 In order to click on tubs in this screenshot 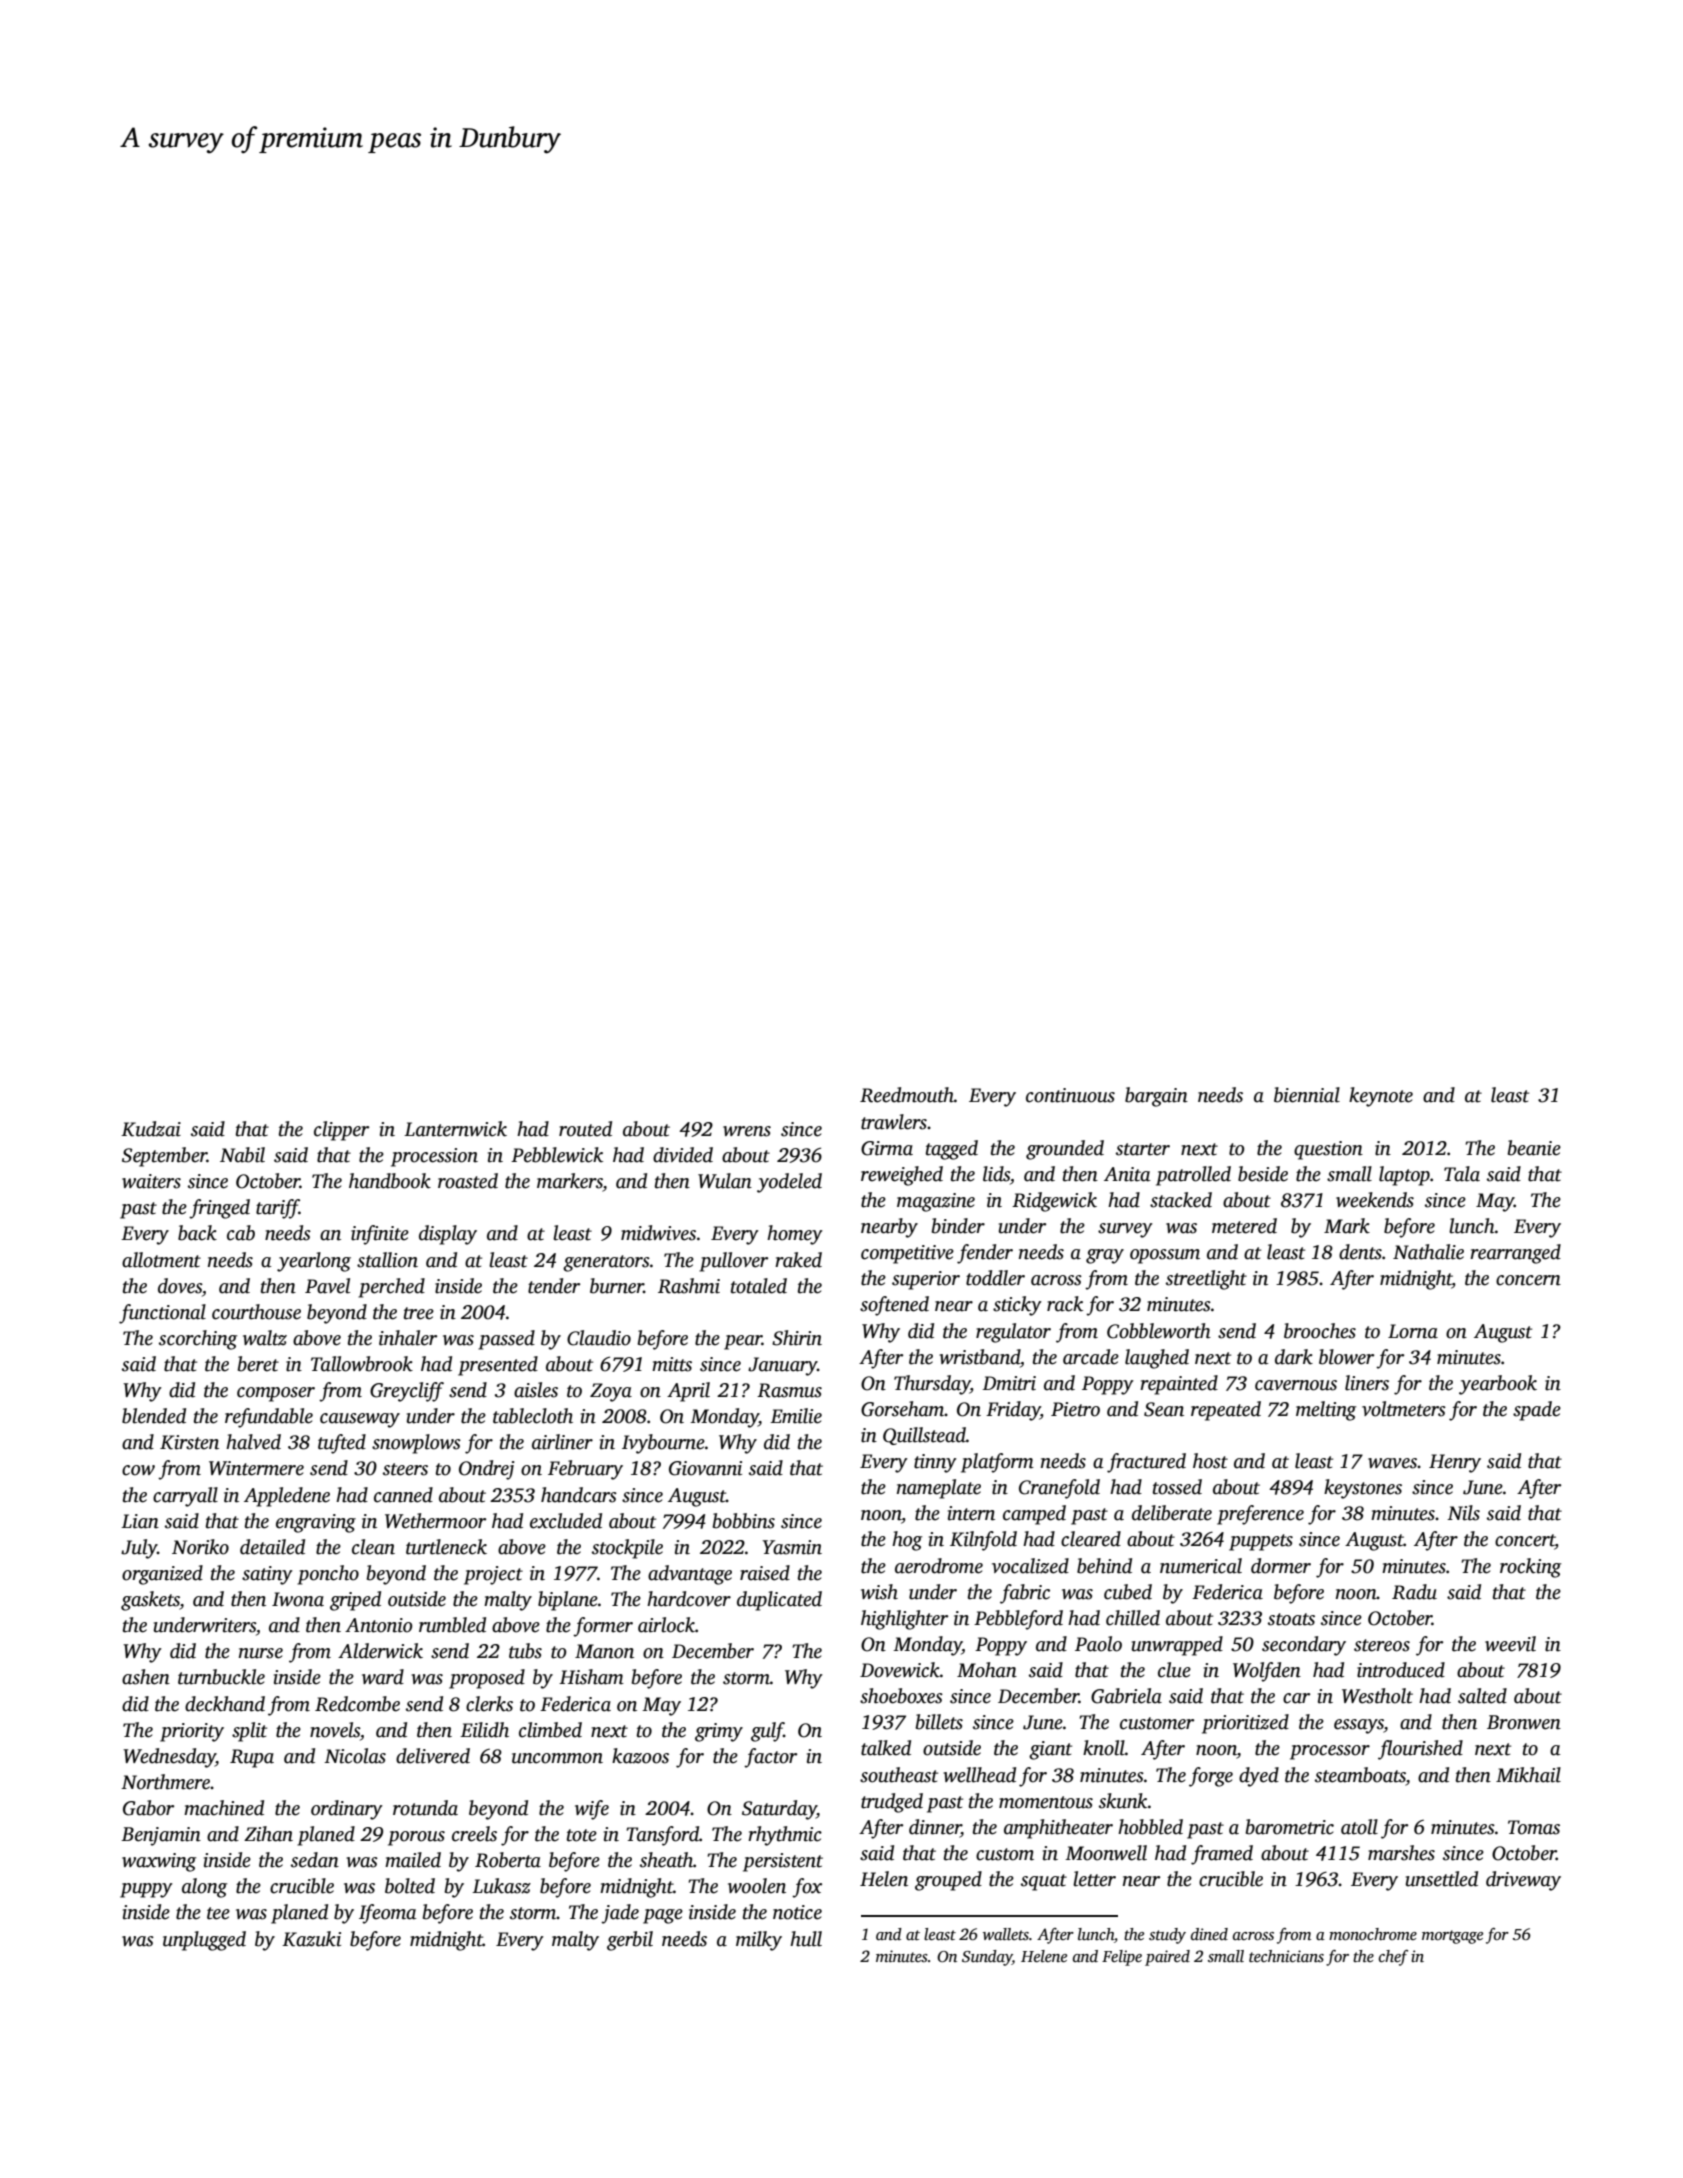, I will do `click(525, 1651)`.
